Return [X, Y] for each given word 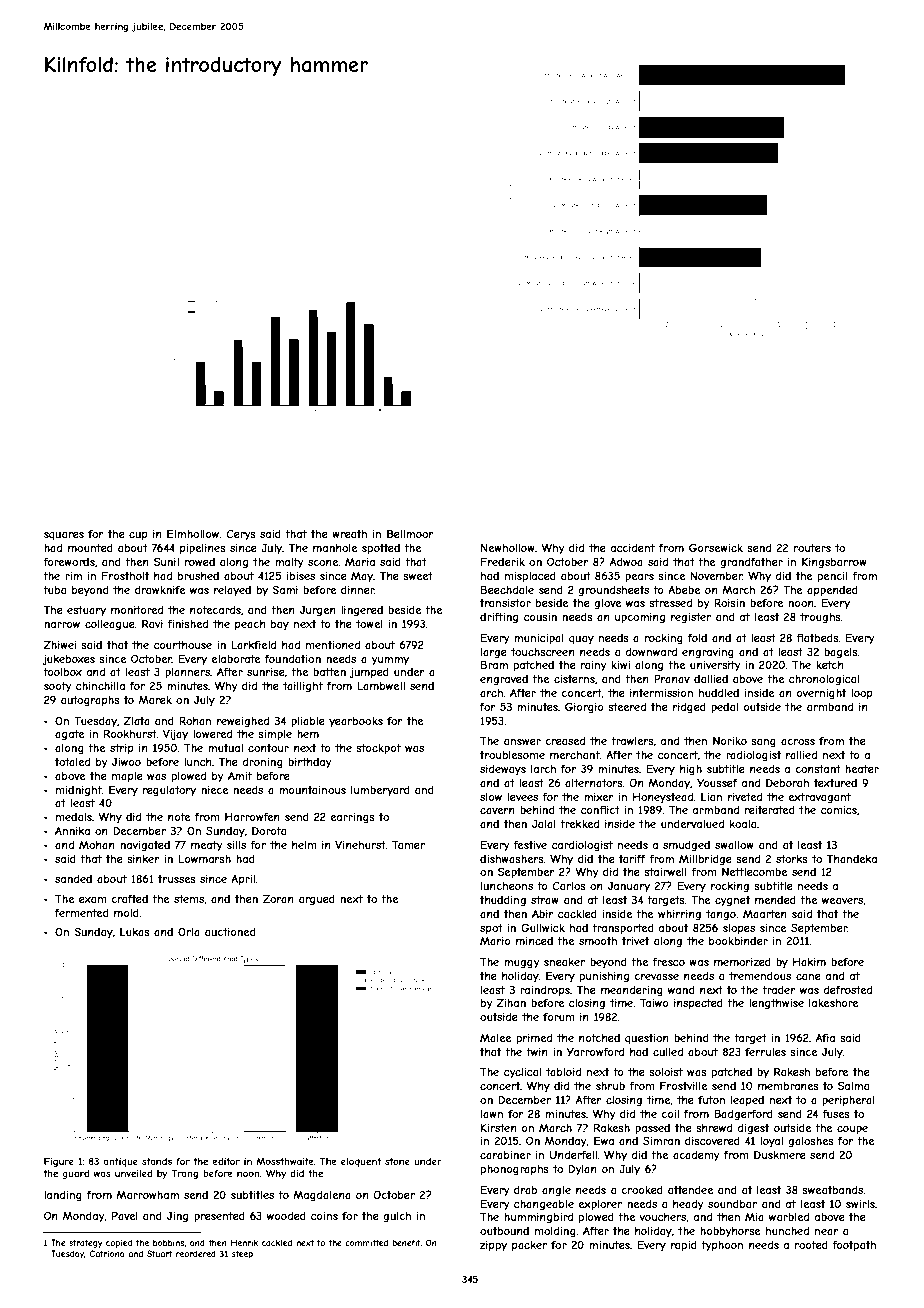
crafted [129, 898]
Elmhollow [193, 533]
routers [812, 548]
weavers [842, 901]
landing [63, 1196]
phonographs [515, 1170]
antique [120, 1162]
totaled [72, 762]
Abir [543, 913]
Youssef [717, 782]
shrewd [714, 1128]
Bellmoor [410, 533]
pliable [308, 722]
